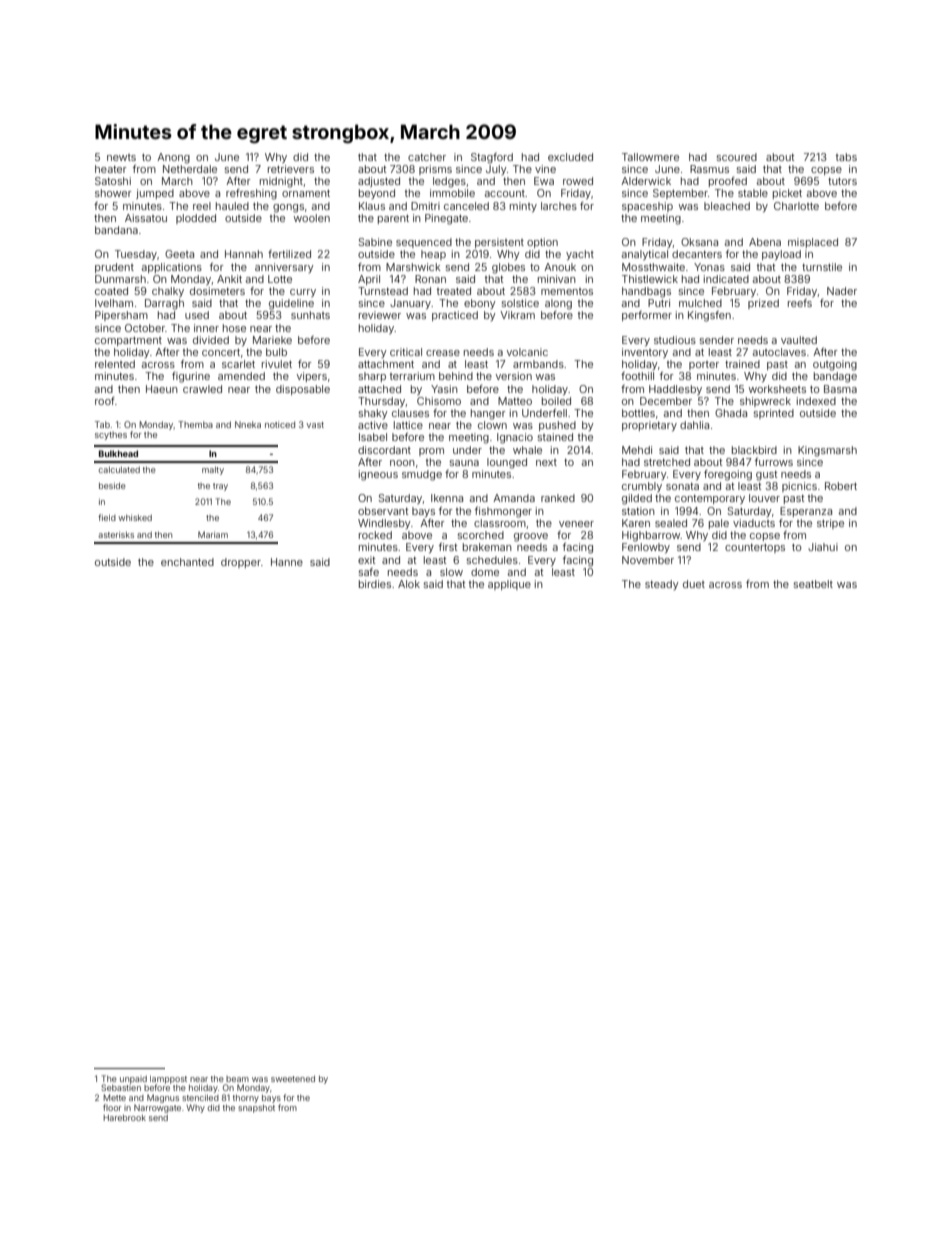 The image size is (952, 1233). What do you see at coordinates (366, 560) in the screenshot?
I see `exit` at bounding box center [366, 560].
